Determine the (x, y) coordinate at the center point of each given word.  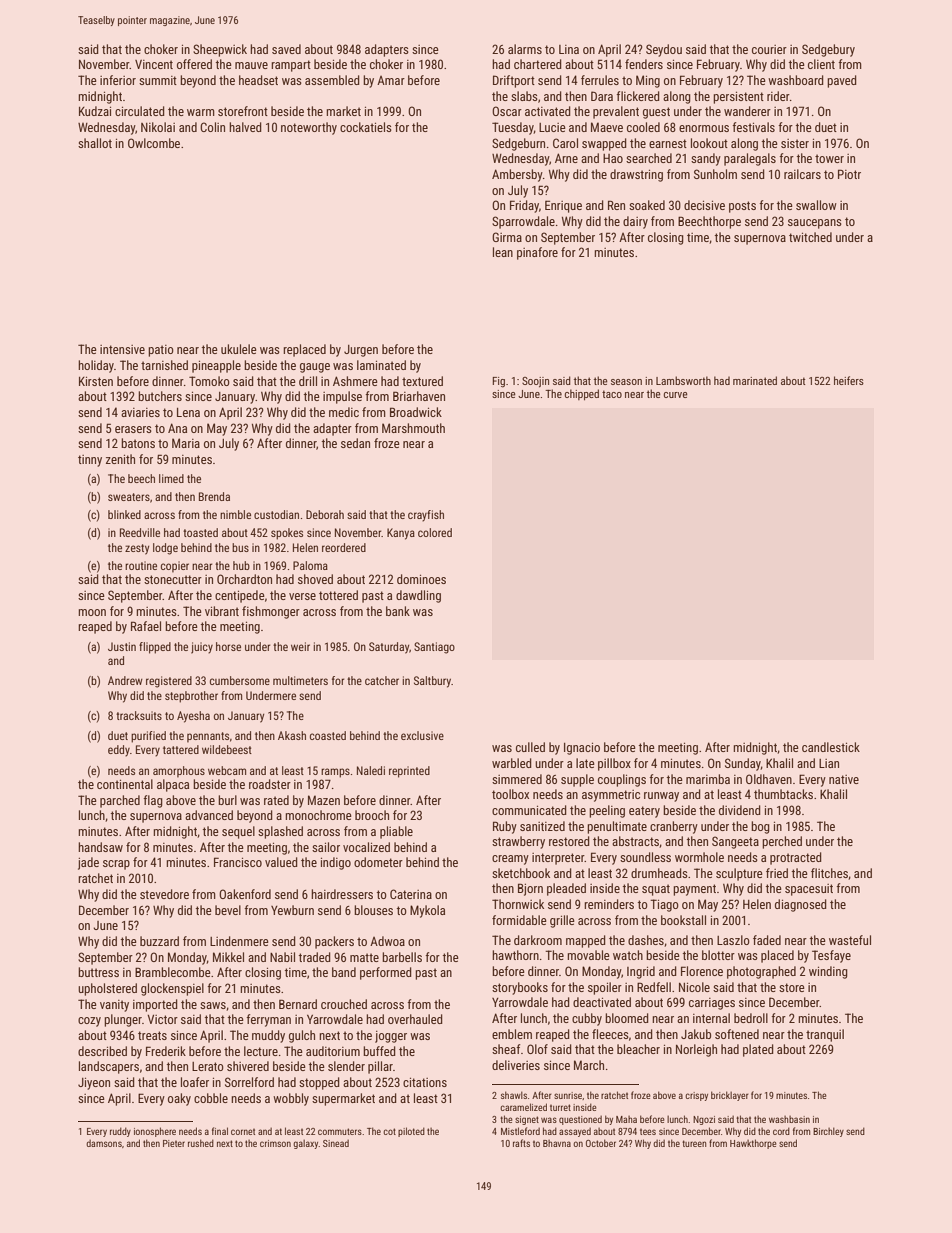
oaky (179, 1099)
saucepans (815, 224)
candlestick (831, 747)
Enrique (563, 206)
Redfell (654, 987)
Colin (212, 127)
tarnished (164, 365)
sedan (355, 443)
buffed (379, 1051)
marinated (755, 380)
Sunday (743, 764)
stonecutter (173, 579)
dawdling (418, 596)
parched (120, 801)
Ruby (505, 827)
